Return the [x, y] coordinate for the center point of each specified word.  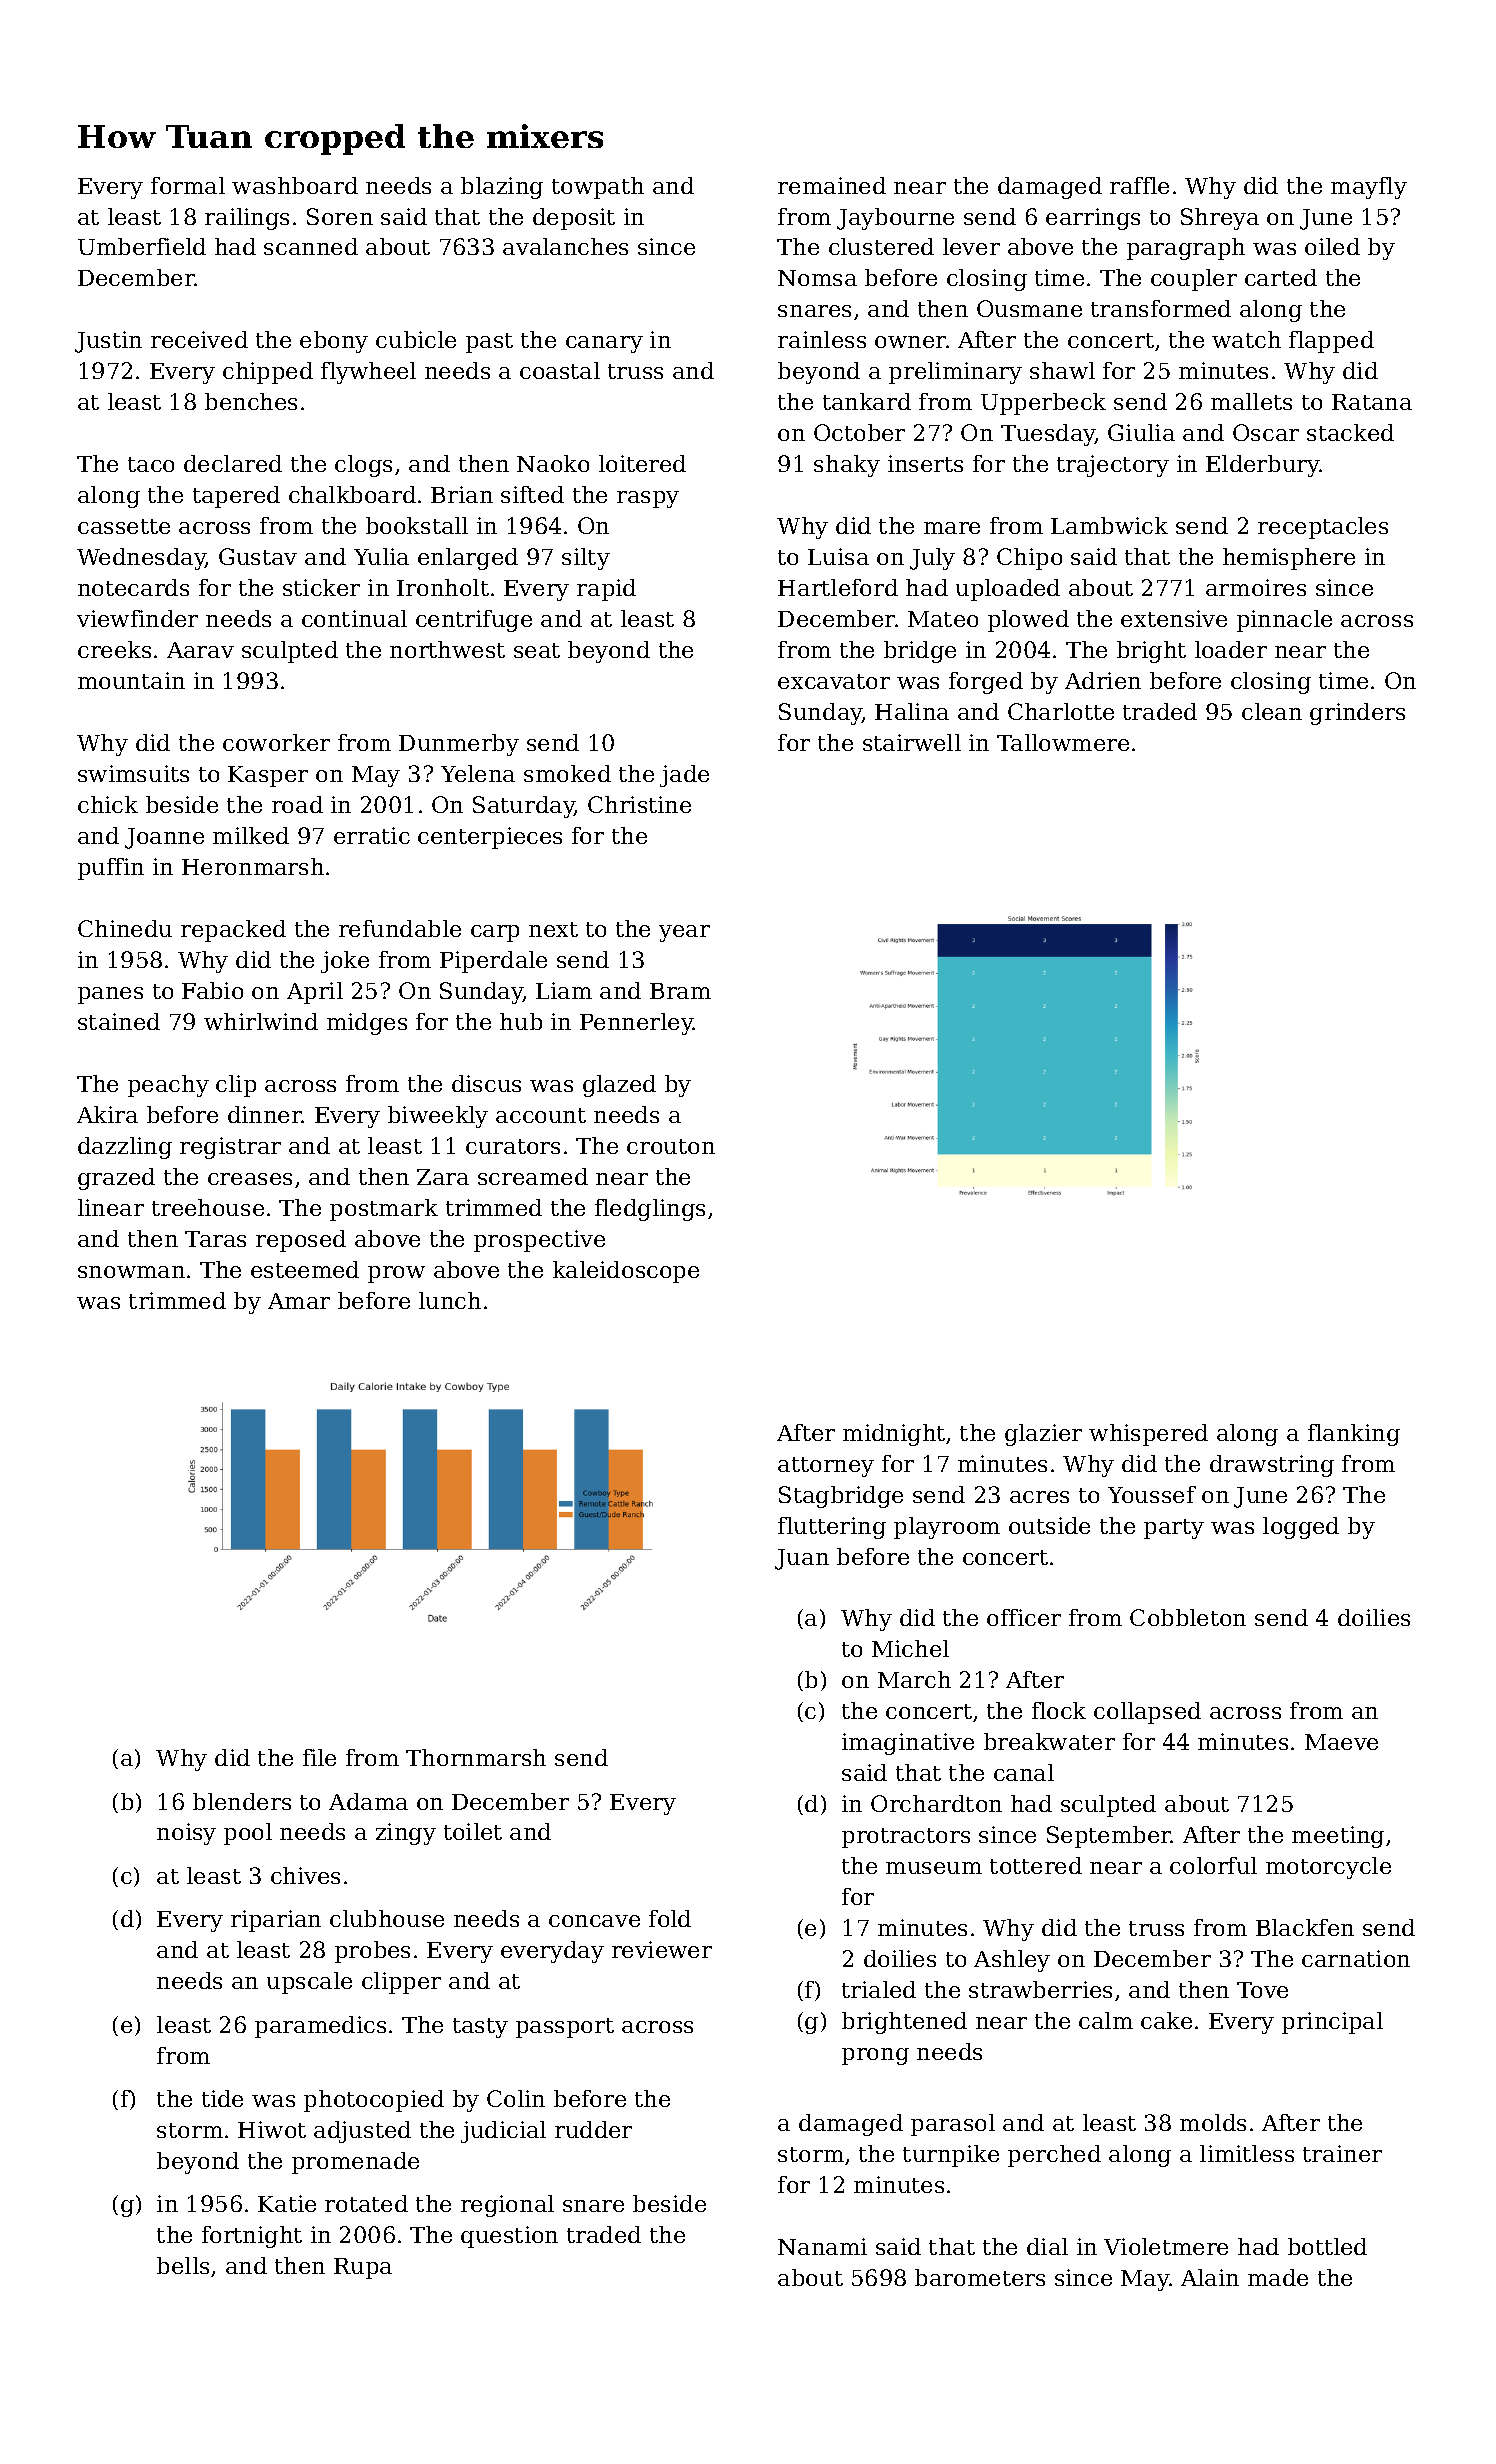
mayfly [1369, 188]
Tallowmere [1063, 742]
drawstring [1272, 1466]
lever [971, 246]
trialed [879, 1989]
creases [250, 1179]
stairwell [912, 742]
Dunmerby [459, 745]
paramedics [320, 2027]
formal [188, 185]
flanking [1354, 1435]
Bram [680, 991]
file [319, 1757]
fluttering [832, 1528]
